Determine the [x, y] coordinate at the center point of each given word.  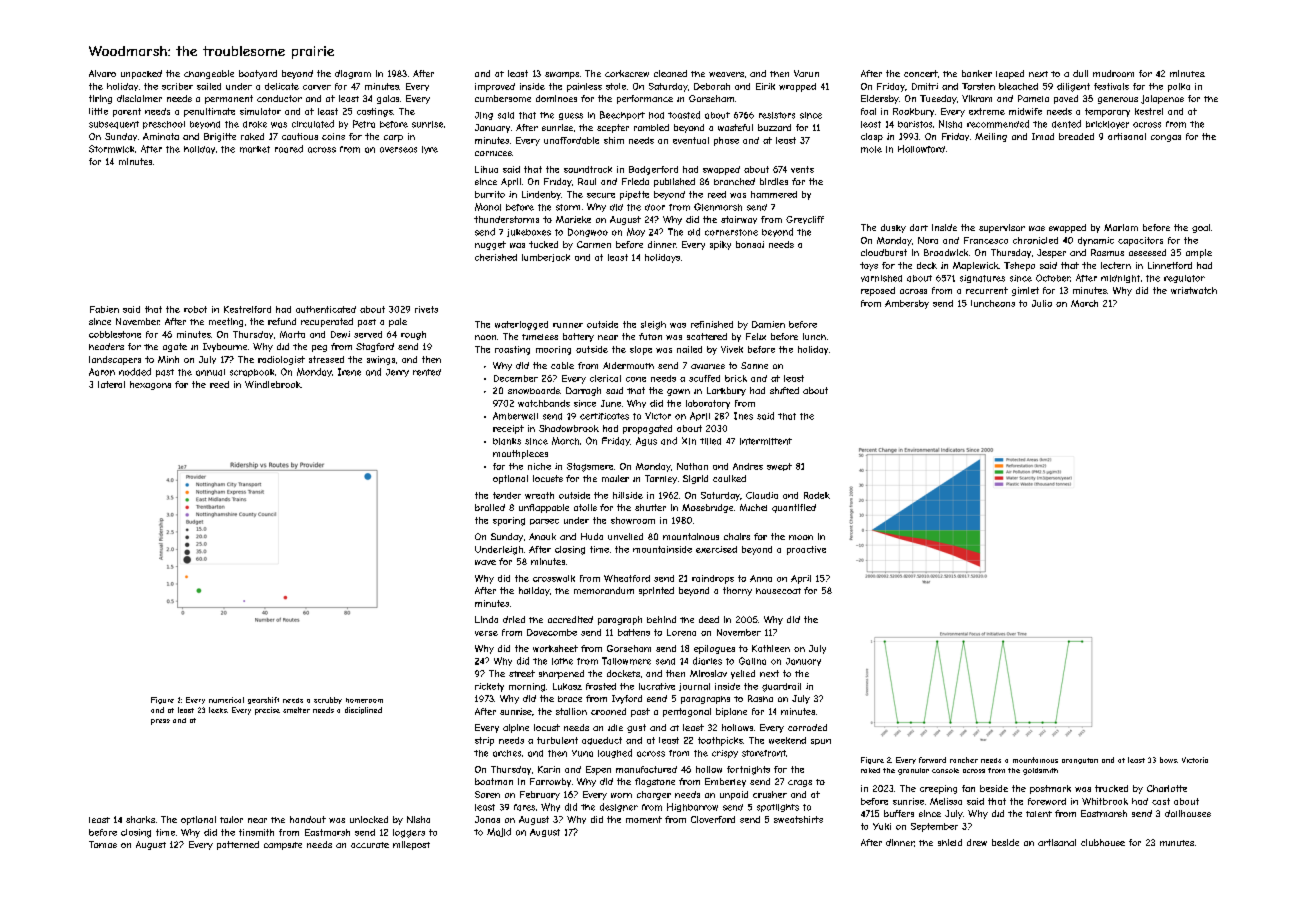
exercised [716, 549]
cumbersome [503, 98]
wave [485, 562]
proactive [806, 550]
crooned [608, 711]
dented [1066, 124]
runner [568, 325]
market [255, 149]
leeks [218, 710]
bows [1168, 760]
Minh [168, 359]
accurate [370, 845]
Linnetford [1170, 265]
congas [1166, 138]
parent [127, 112]
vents [802, 169]
